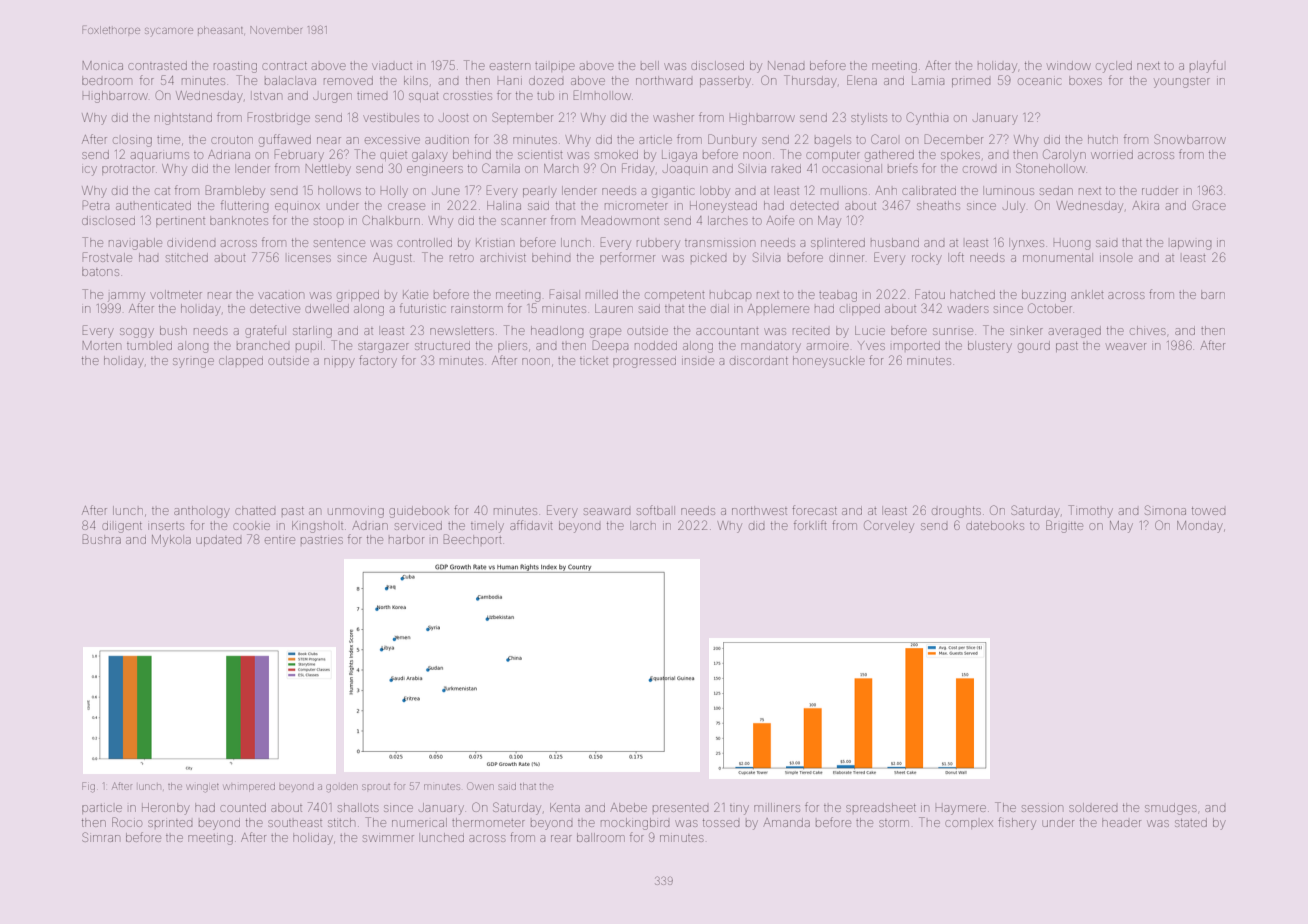 The height and width of the screenshot is (924, 1308). Describe the element at coordinates (1064, 526) in the screenshot. I see `Brigitte` at that location.
